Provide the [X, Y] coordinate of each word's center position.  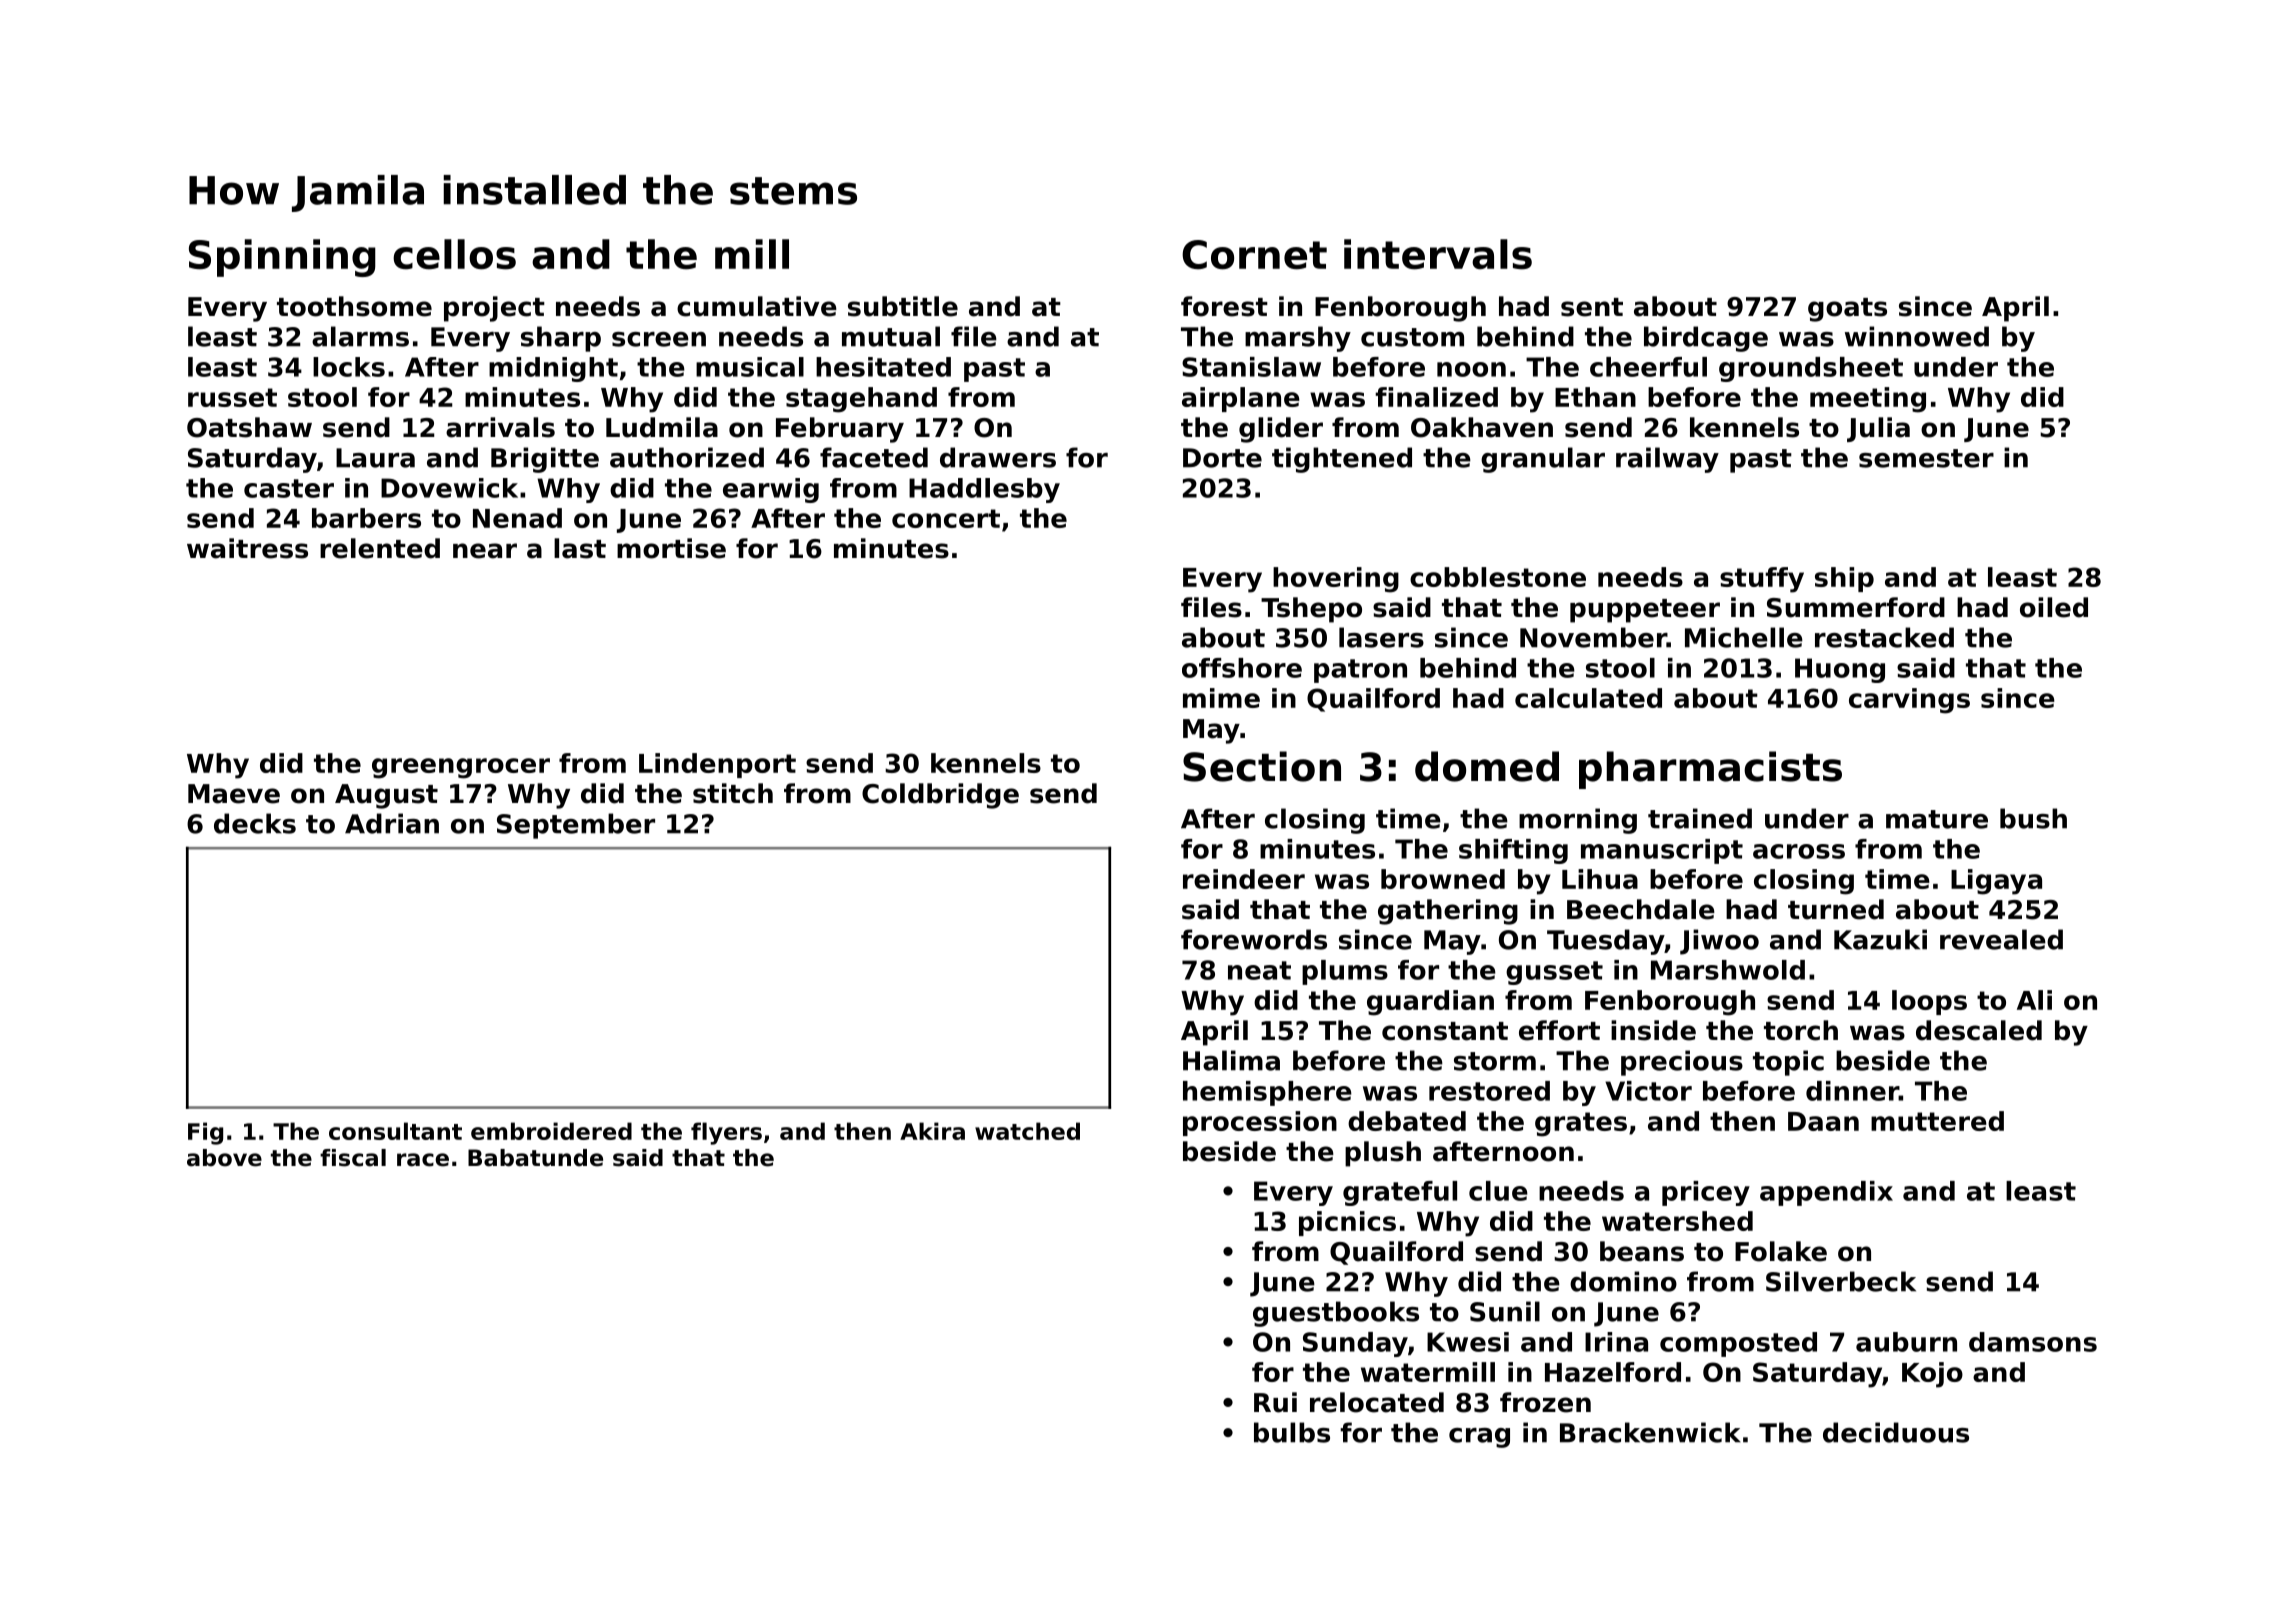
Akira [932, 1131]
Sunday [1355, 1344]
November [1593, 637]
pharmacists [1710, 770]
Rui [1275, 1402]
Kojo [1932, 1375]
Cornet [1254, 255]
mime [1221, 698]
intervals [1438, 254]
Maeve [234, 794]
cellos [454, 254]
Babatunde [535, 1158]
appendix [1826, 1193]
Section [1262, 766]
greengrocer [461, 768]
